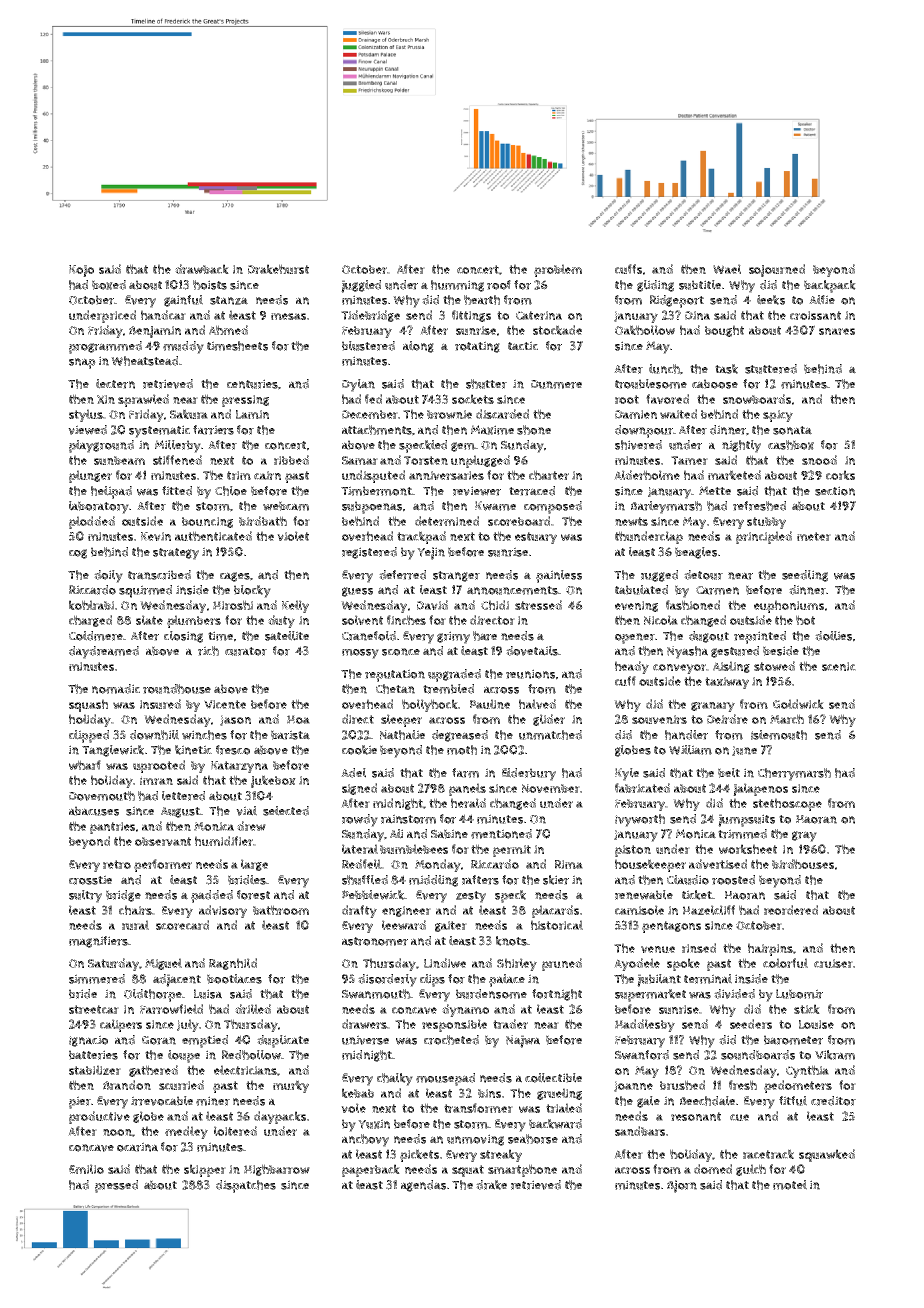  What do you see at coordinates (468, 803) in the image?
I see `herald` at bounding box center [468, 803].
